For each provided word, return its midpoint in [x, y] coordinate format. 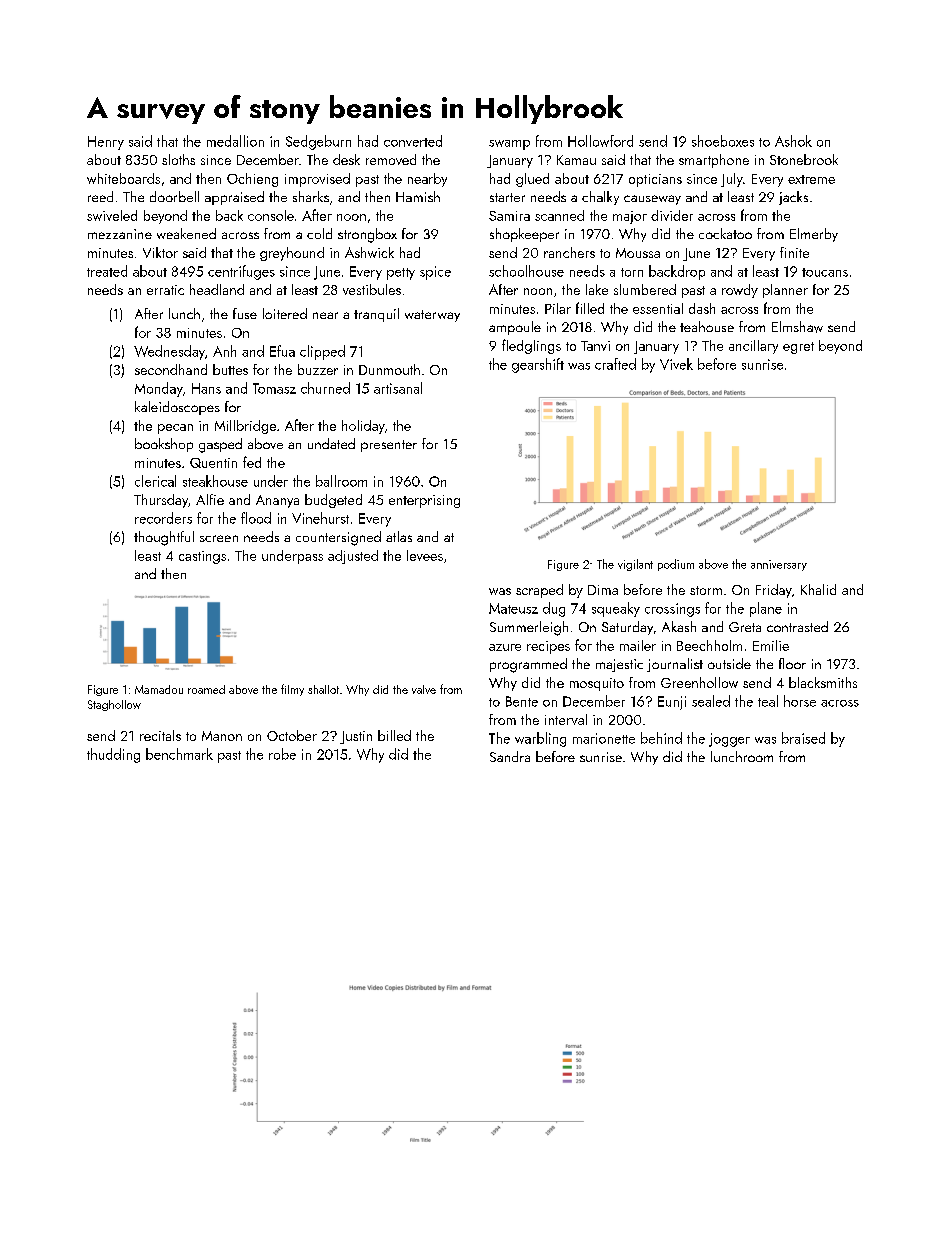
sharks [311, 196]
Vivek [676, 364]
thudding [113, 755]
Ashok [793, 141]
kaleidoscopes [177, 408]
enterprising [424, 501]
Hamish [418, 196]
